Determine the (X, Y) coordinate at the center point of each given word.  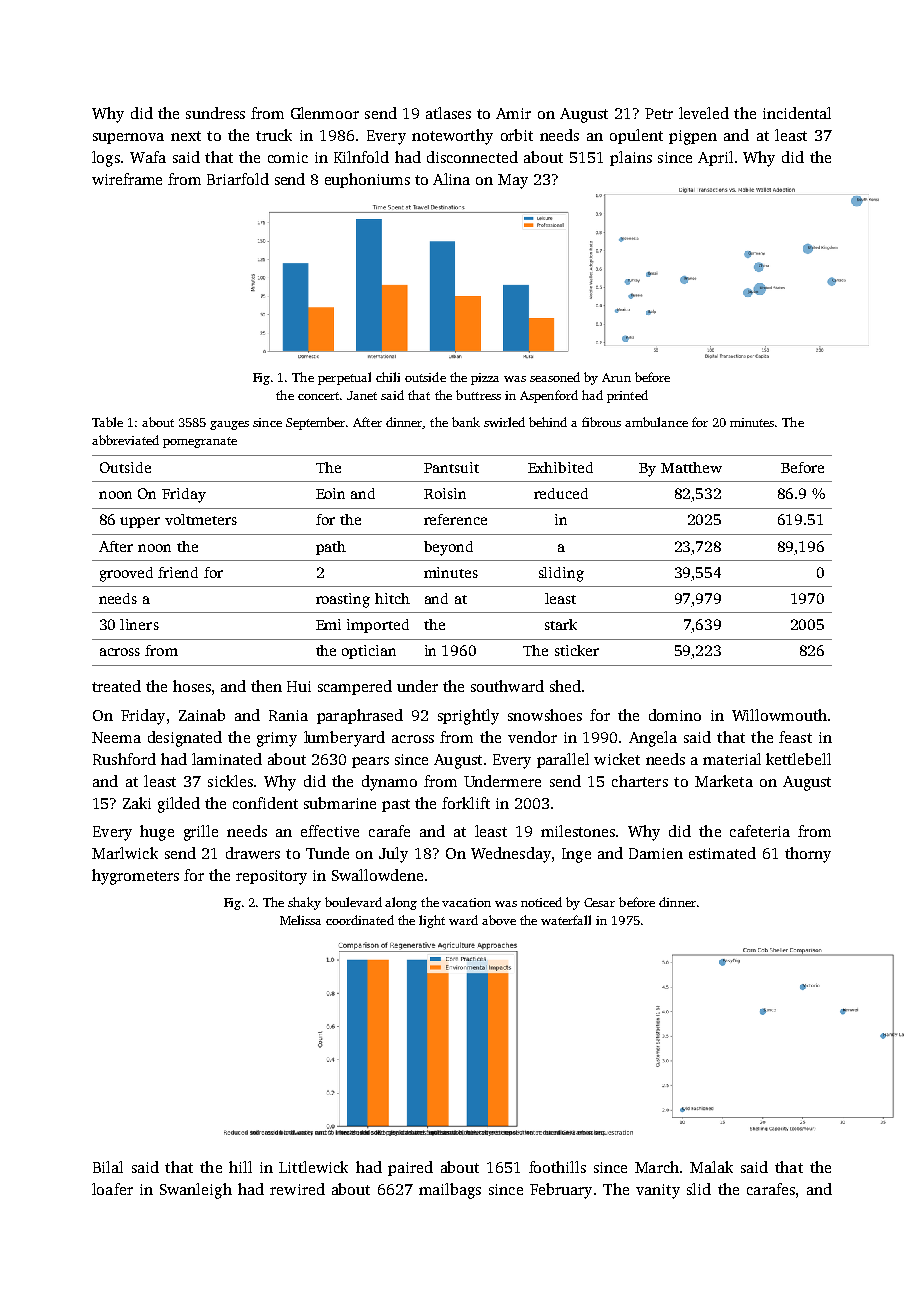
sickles (230, 781)
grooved (126, 574)
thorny (808, 855)
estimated (722, 853)
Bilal (108, 1167)
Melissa (300, 920)
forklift (466, 803)
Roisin (445, 493)
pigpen (693, 137)
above (499, 920)
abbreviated (125, 440)
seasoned (555, 377)
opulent (636, 136)
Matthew (691, 467)
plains (631, 158)
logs (106, 159)
